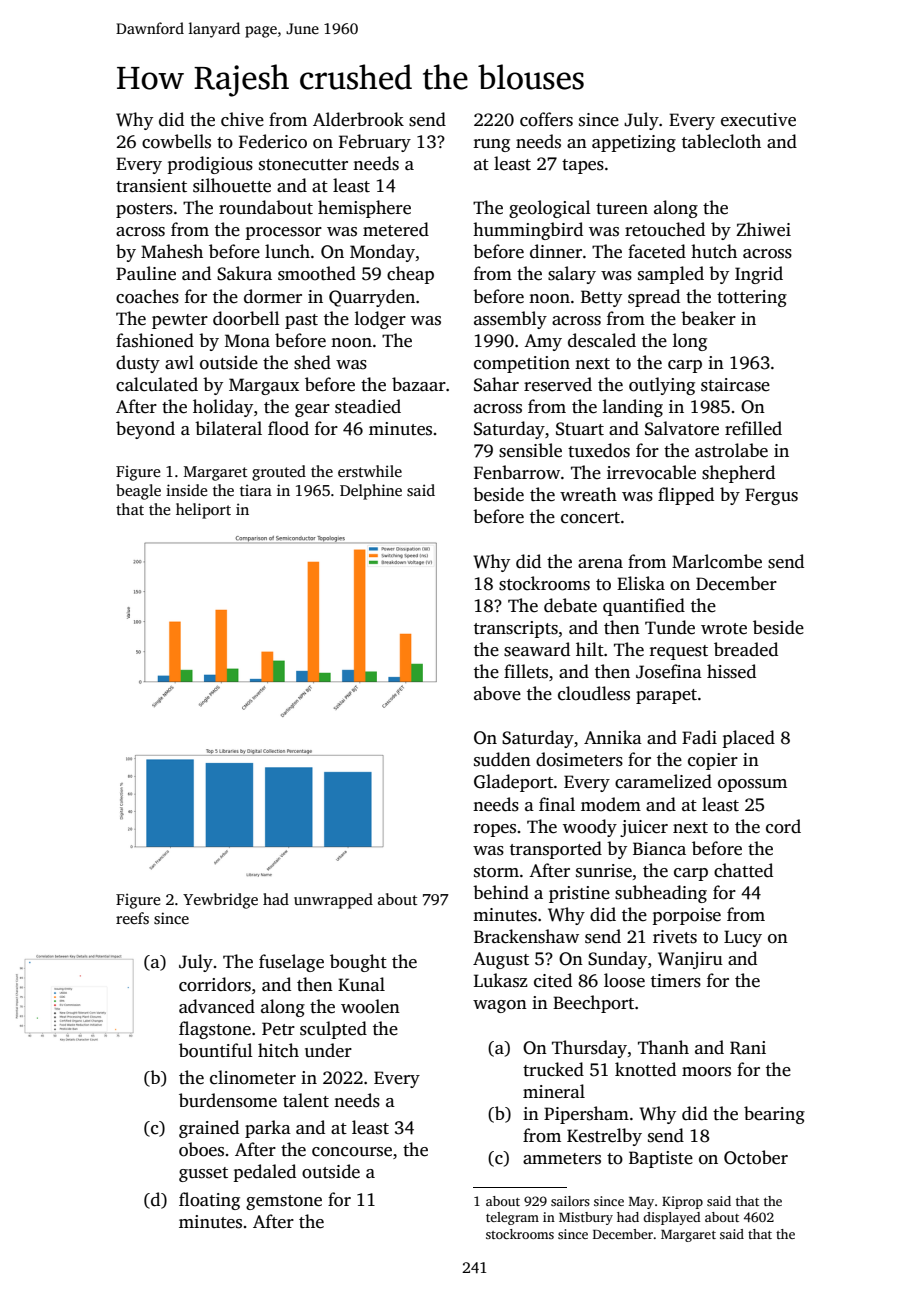  Describe the element at coordinates (358, 119) in the screenshot. I see `Alderbrook` at that location.
